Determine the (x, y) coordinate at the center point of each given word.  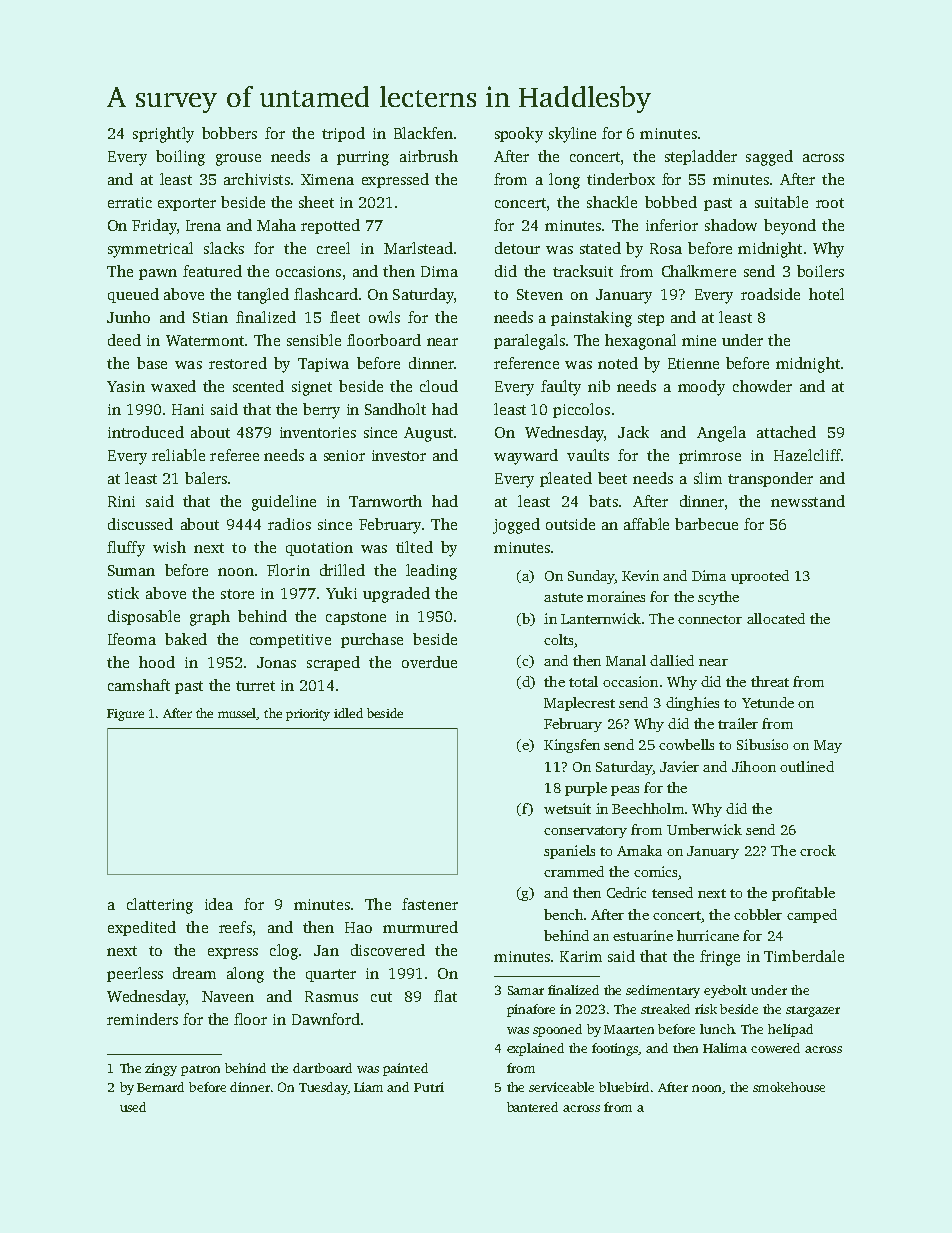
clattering (160, 906)
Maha (276, 225)
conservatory (585, 832)
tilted (414, 547)
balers (206, 478)
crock (818, 850)
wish (169, 547)
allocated (776, 618)
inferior (672, 225)
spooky (519, 135)
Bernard (160, 1087)
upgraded (396, 595)
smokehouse (789, 1087)
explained (535, 1049)
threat (770, 681)
